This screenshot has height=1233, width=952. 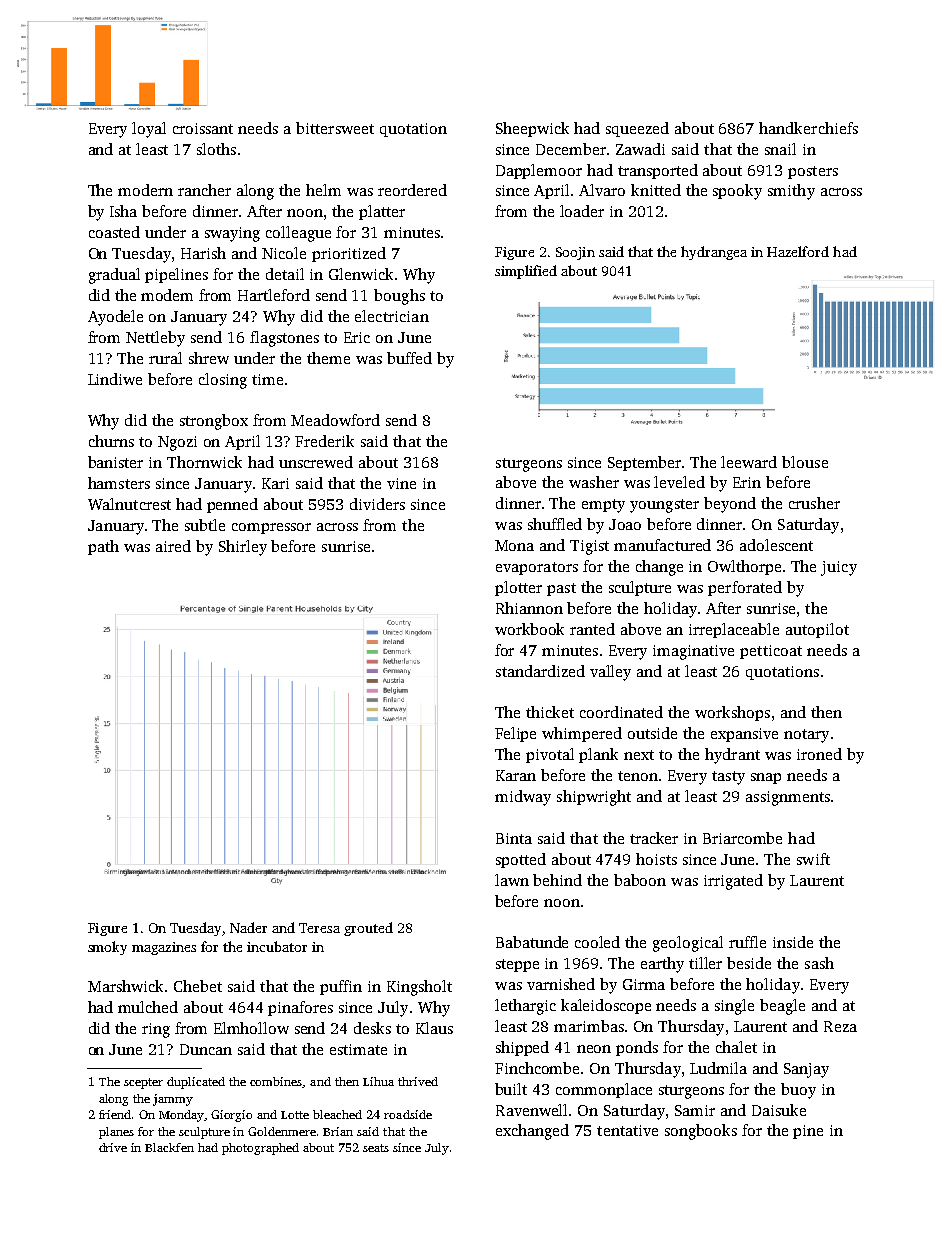 What do you see at coordinates (434, 1028) in the screenshot?
I see `Klaus` at bounding box center [434, 1028].
